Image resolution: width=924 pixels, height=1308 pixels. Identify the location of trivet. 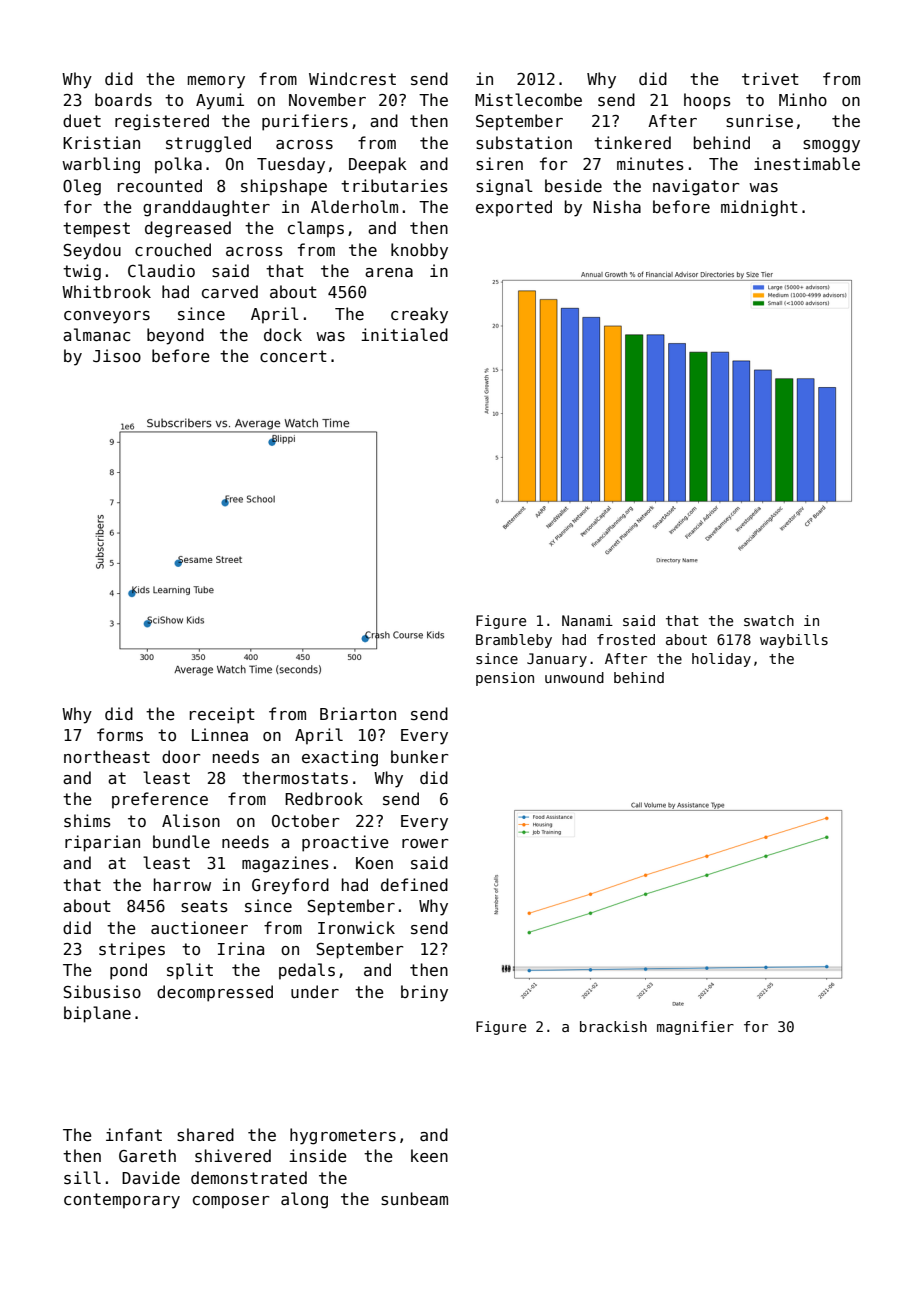
(770, 78).
